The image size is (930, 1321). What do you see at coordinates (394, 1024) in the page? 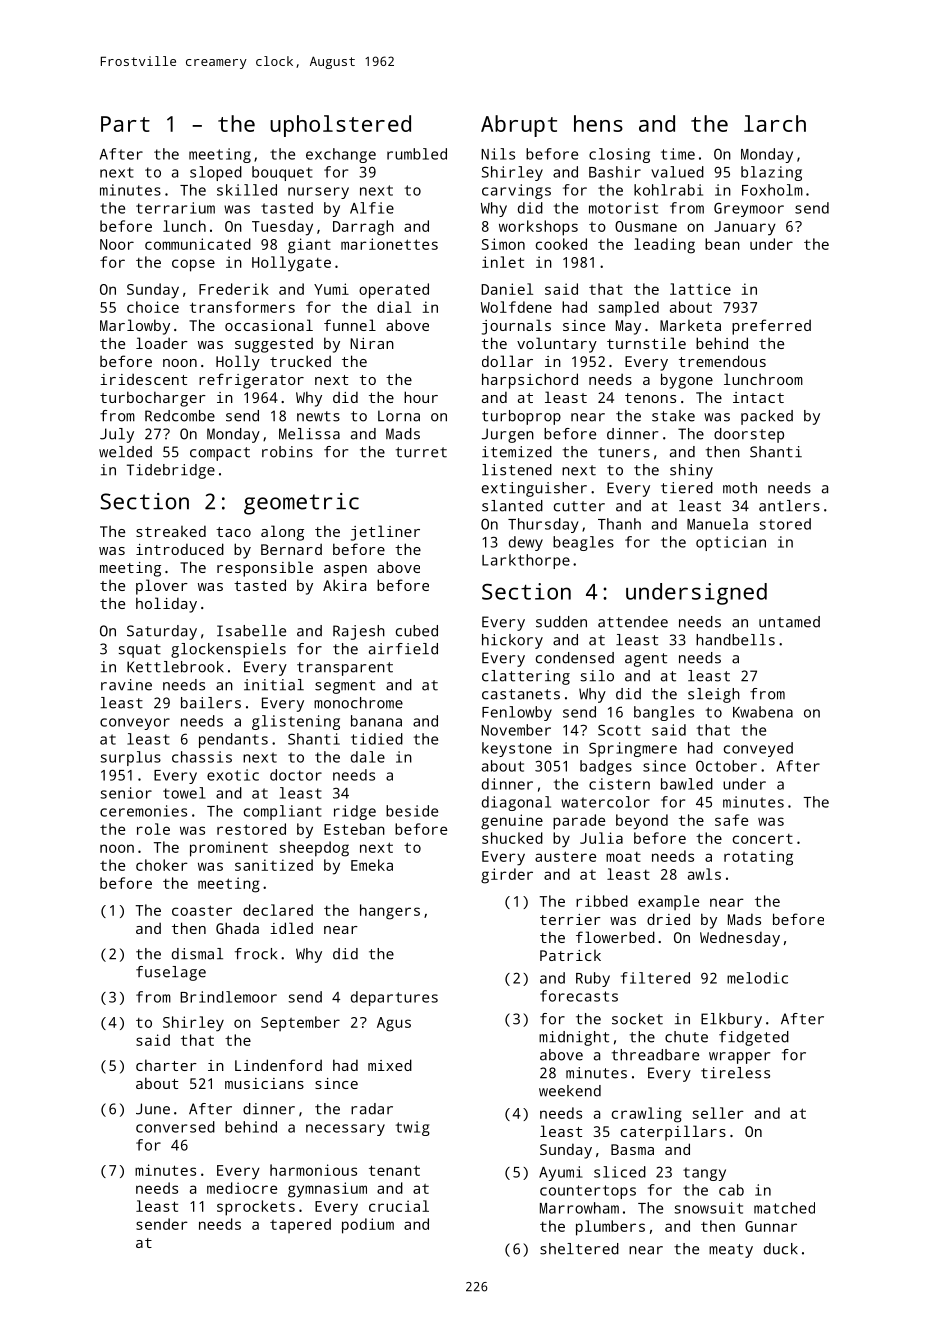
I see `Agus` at bounding box center [394, 1024].
